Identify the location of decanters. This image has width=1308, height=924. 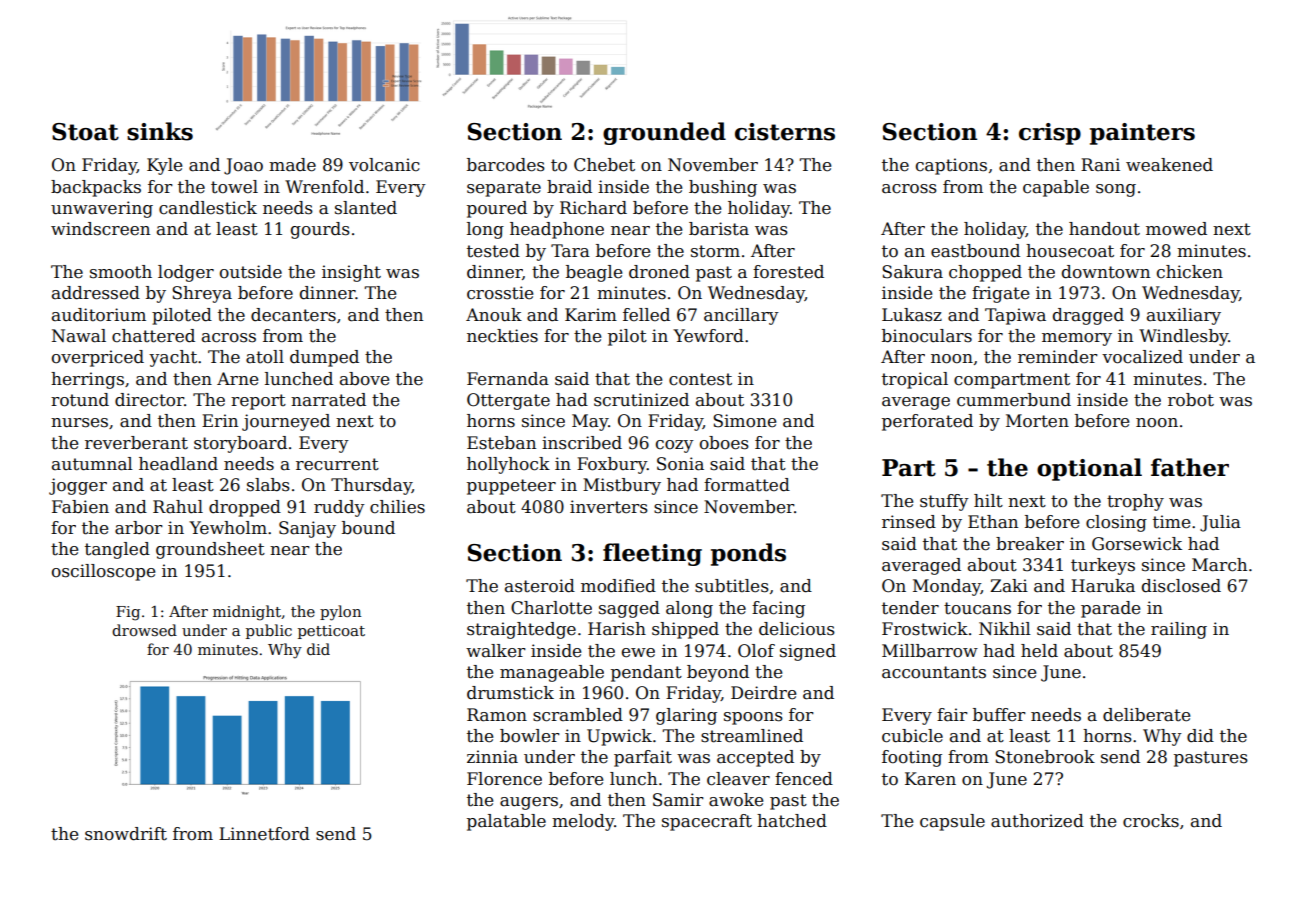
(293, 315).
